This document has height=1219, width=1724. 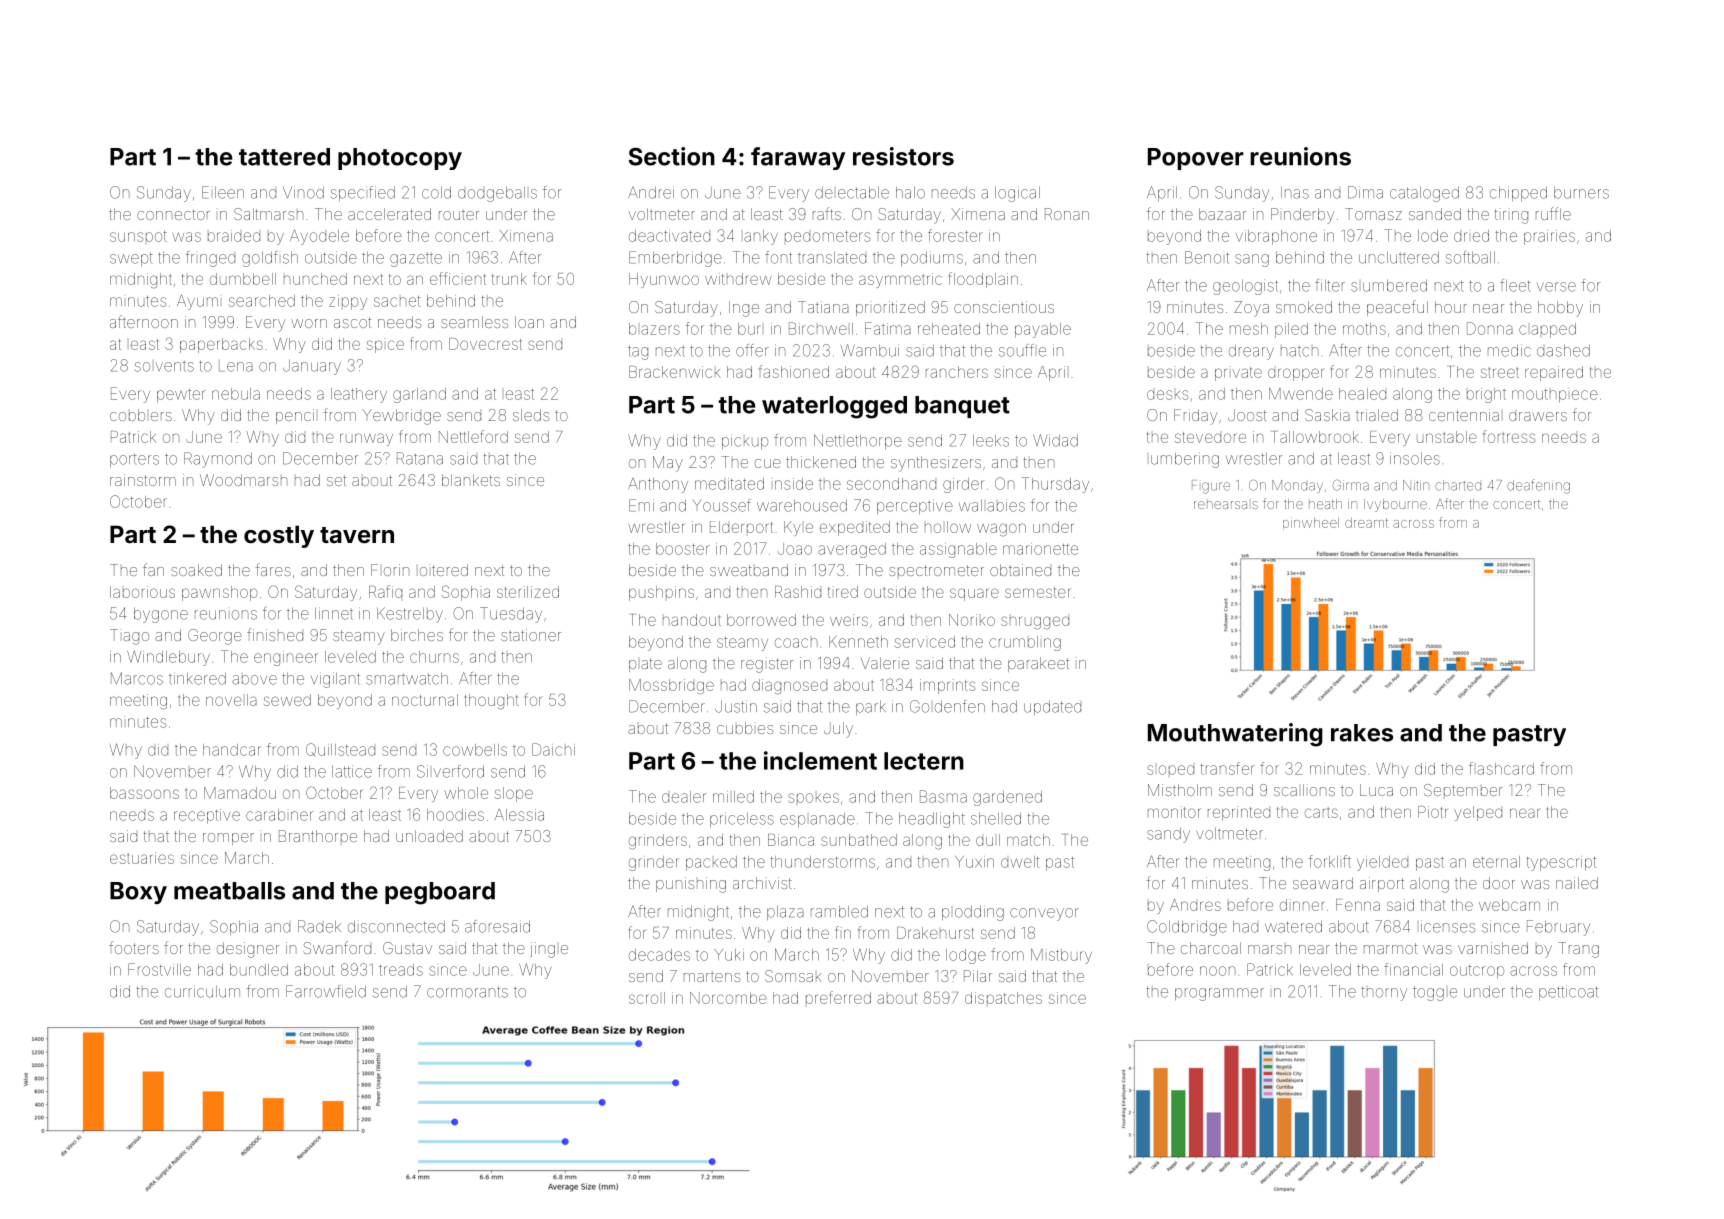 I want to click on scroll, so click(x=647, y=998).
